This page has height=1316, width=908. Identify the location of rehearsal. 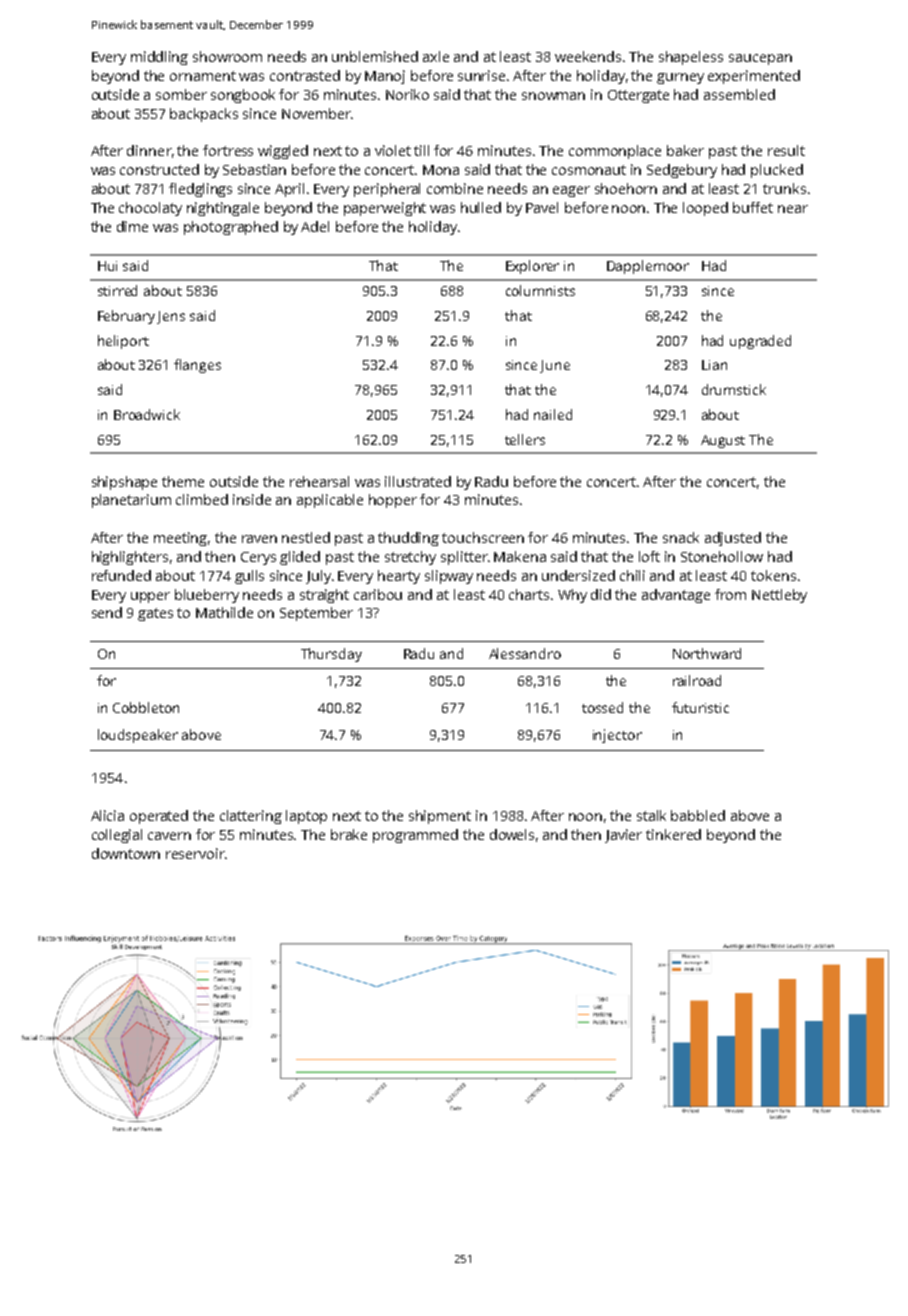
(319, 481).
